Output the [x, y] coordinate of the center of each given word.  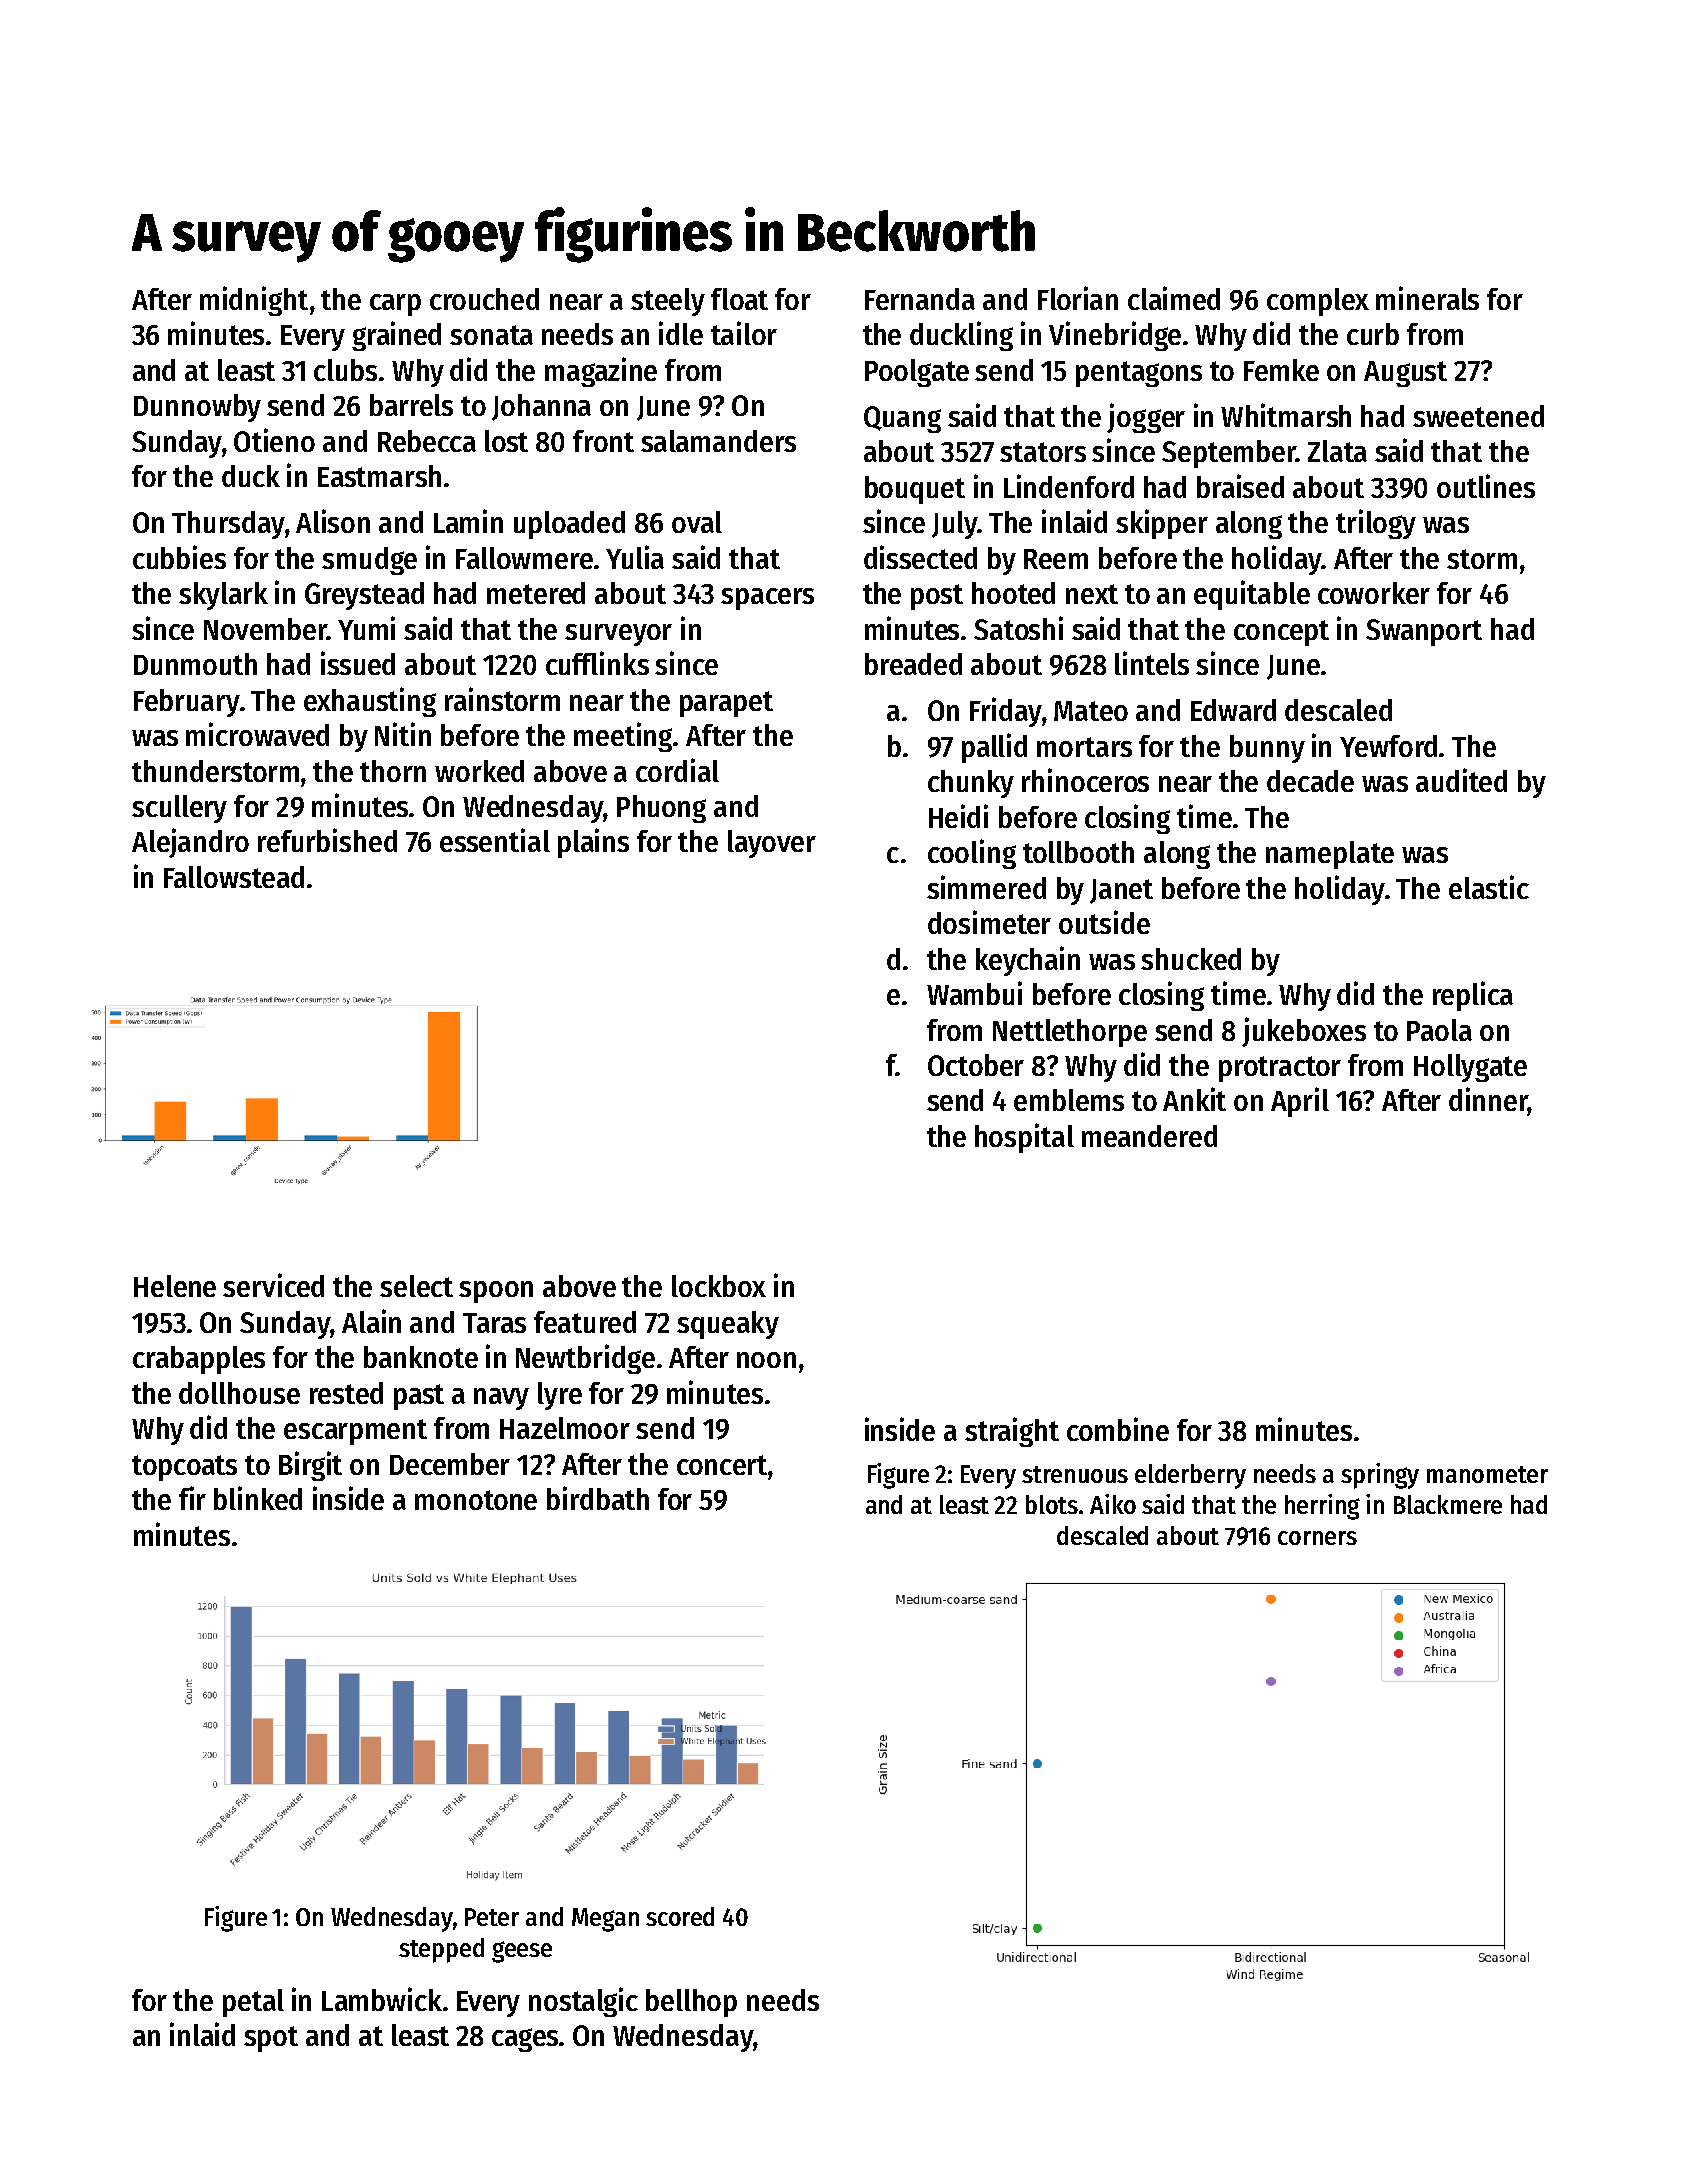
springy [1380, 1476]
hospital [1024, 1138]
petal [253, 2003]
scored [680, 1916]
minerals [1427, 298]
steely [668, 302]
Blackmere [1448, 1504]
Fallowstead [234, 877]
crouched [484, 299]
